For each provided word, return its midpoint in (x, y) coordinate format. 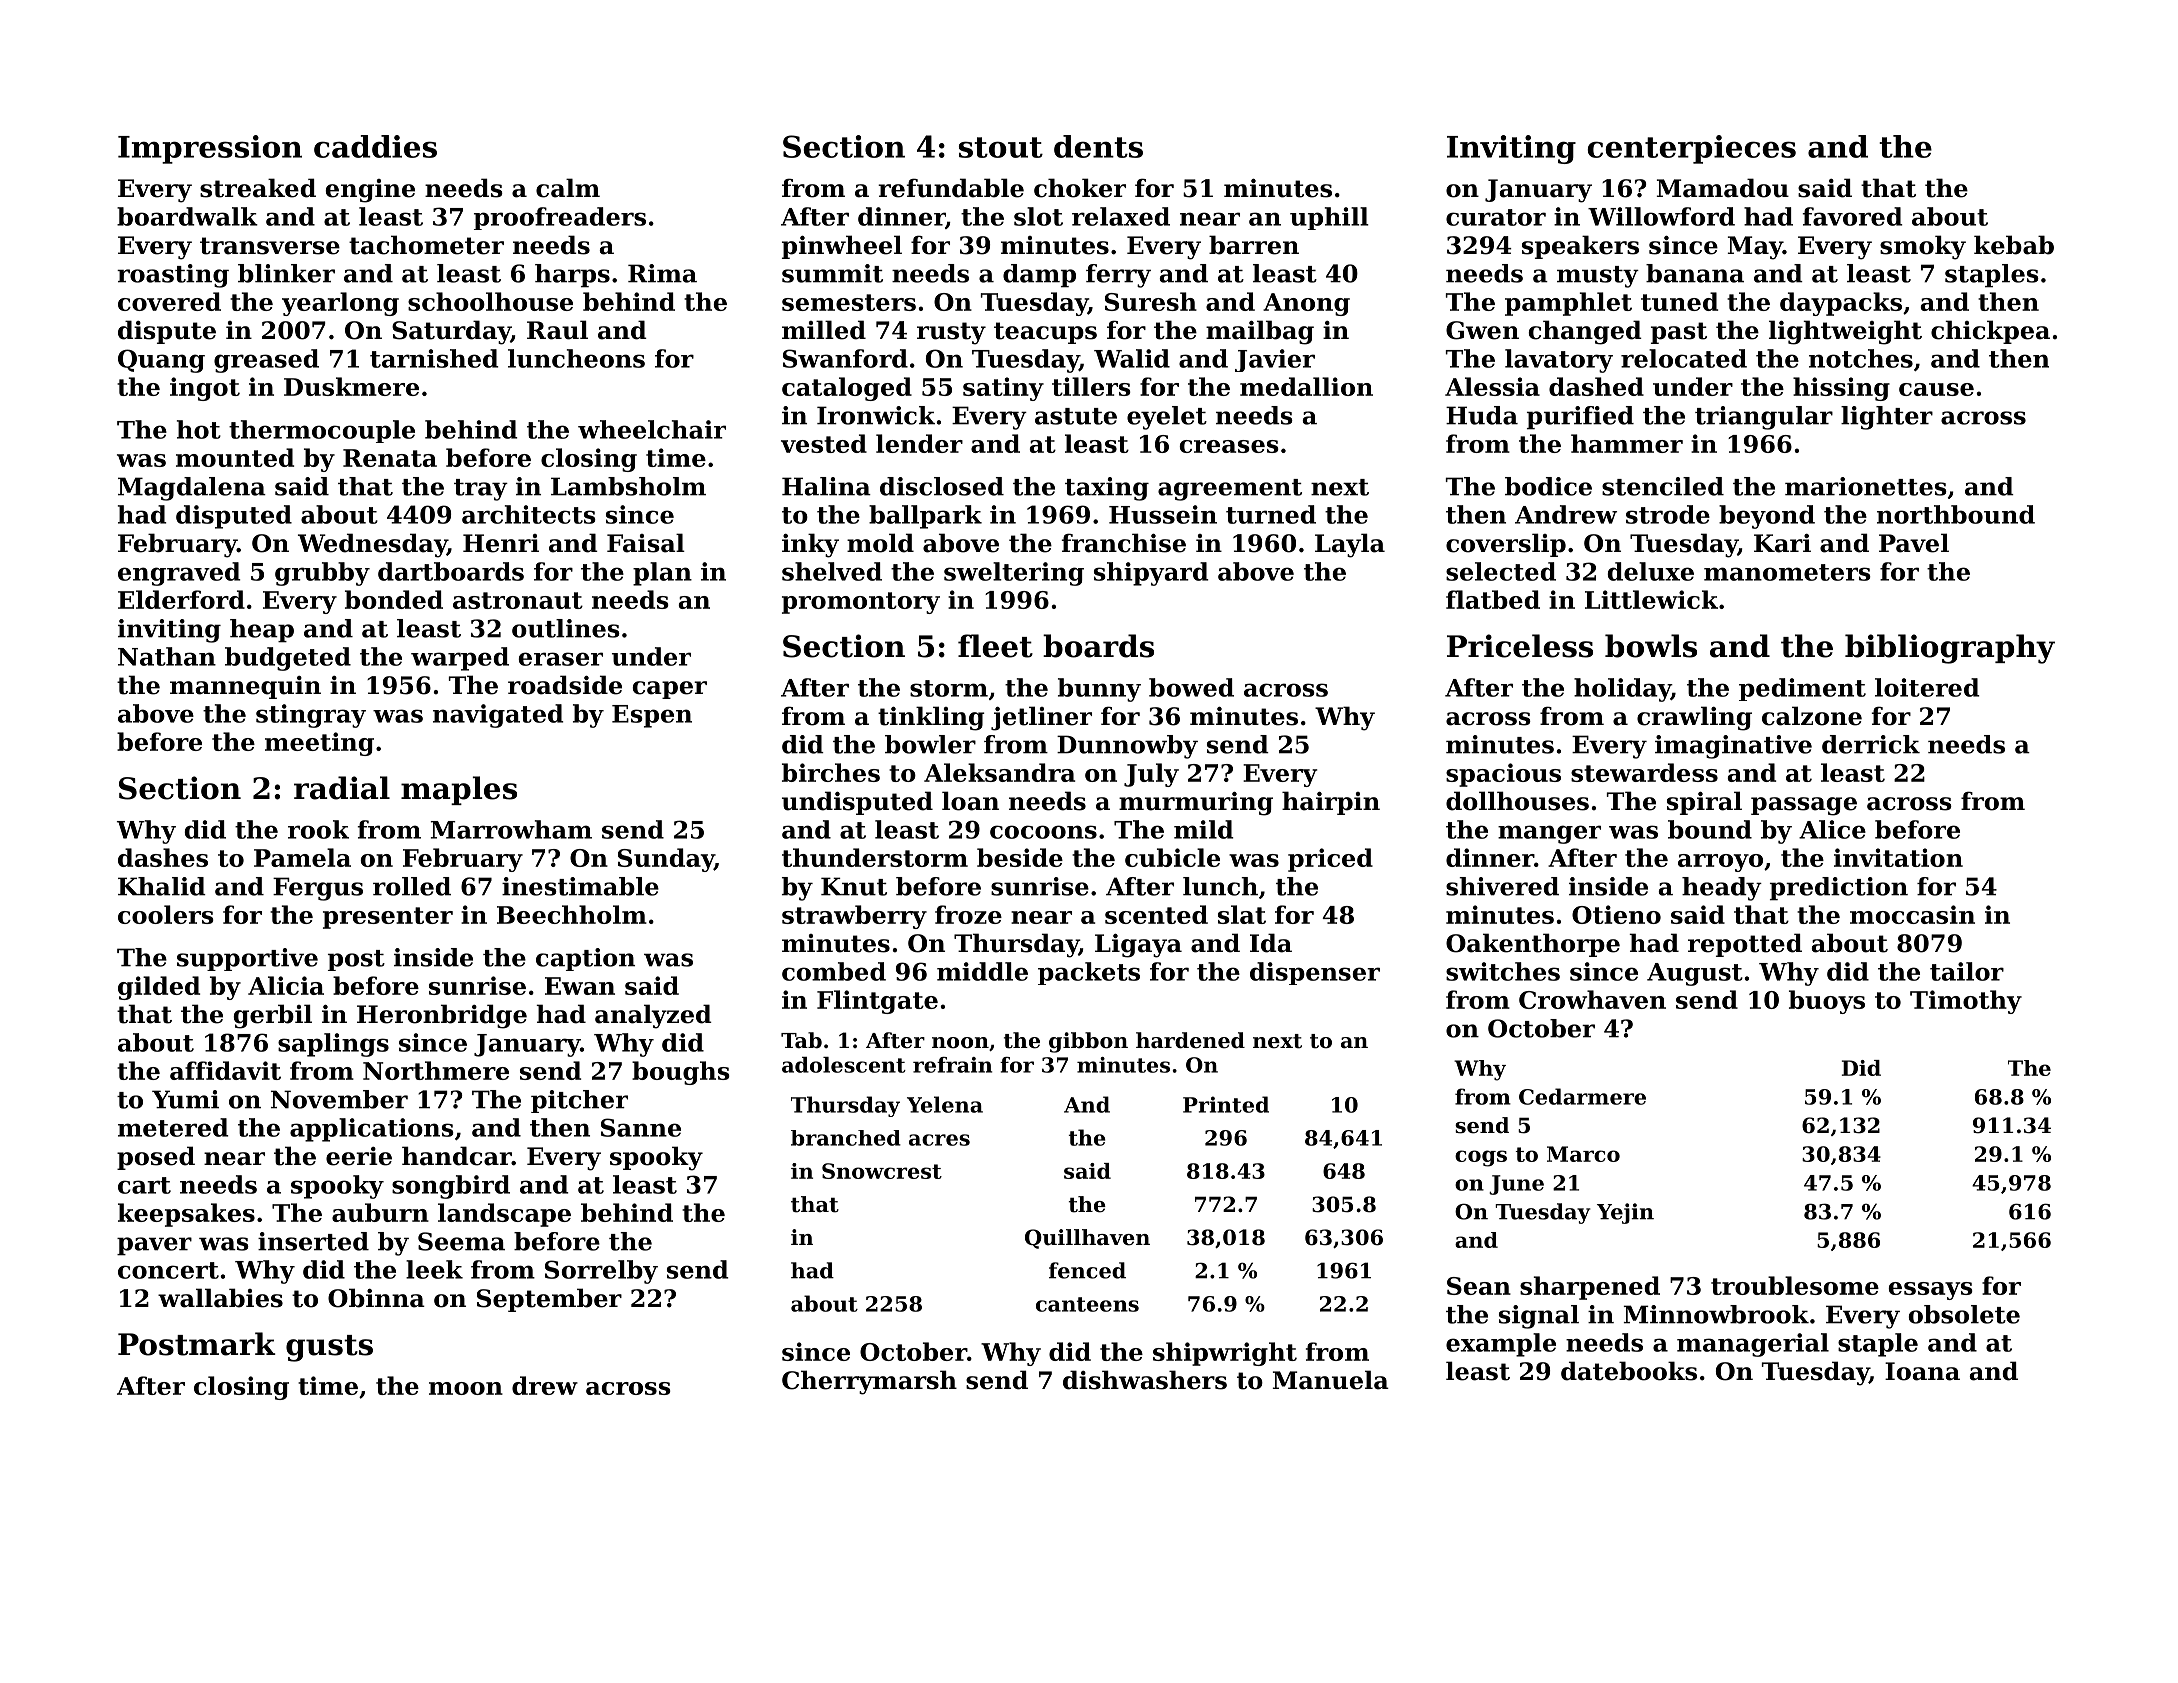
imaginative (1733, 747)
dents (1098, 146)
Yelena (945, 1104)
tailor (1967, 971)
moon (466, 1388)
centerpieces (1691, 149)
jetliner (1041, 718)
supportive (247, 959)
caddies (375, 146)
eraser (561, 659)
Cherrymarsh (869, 1382)
